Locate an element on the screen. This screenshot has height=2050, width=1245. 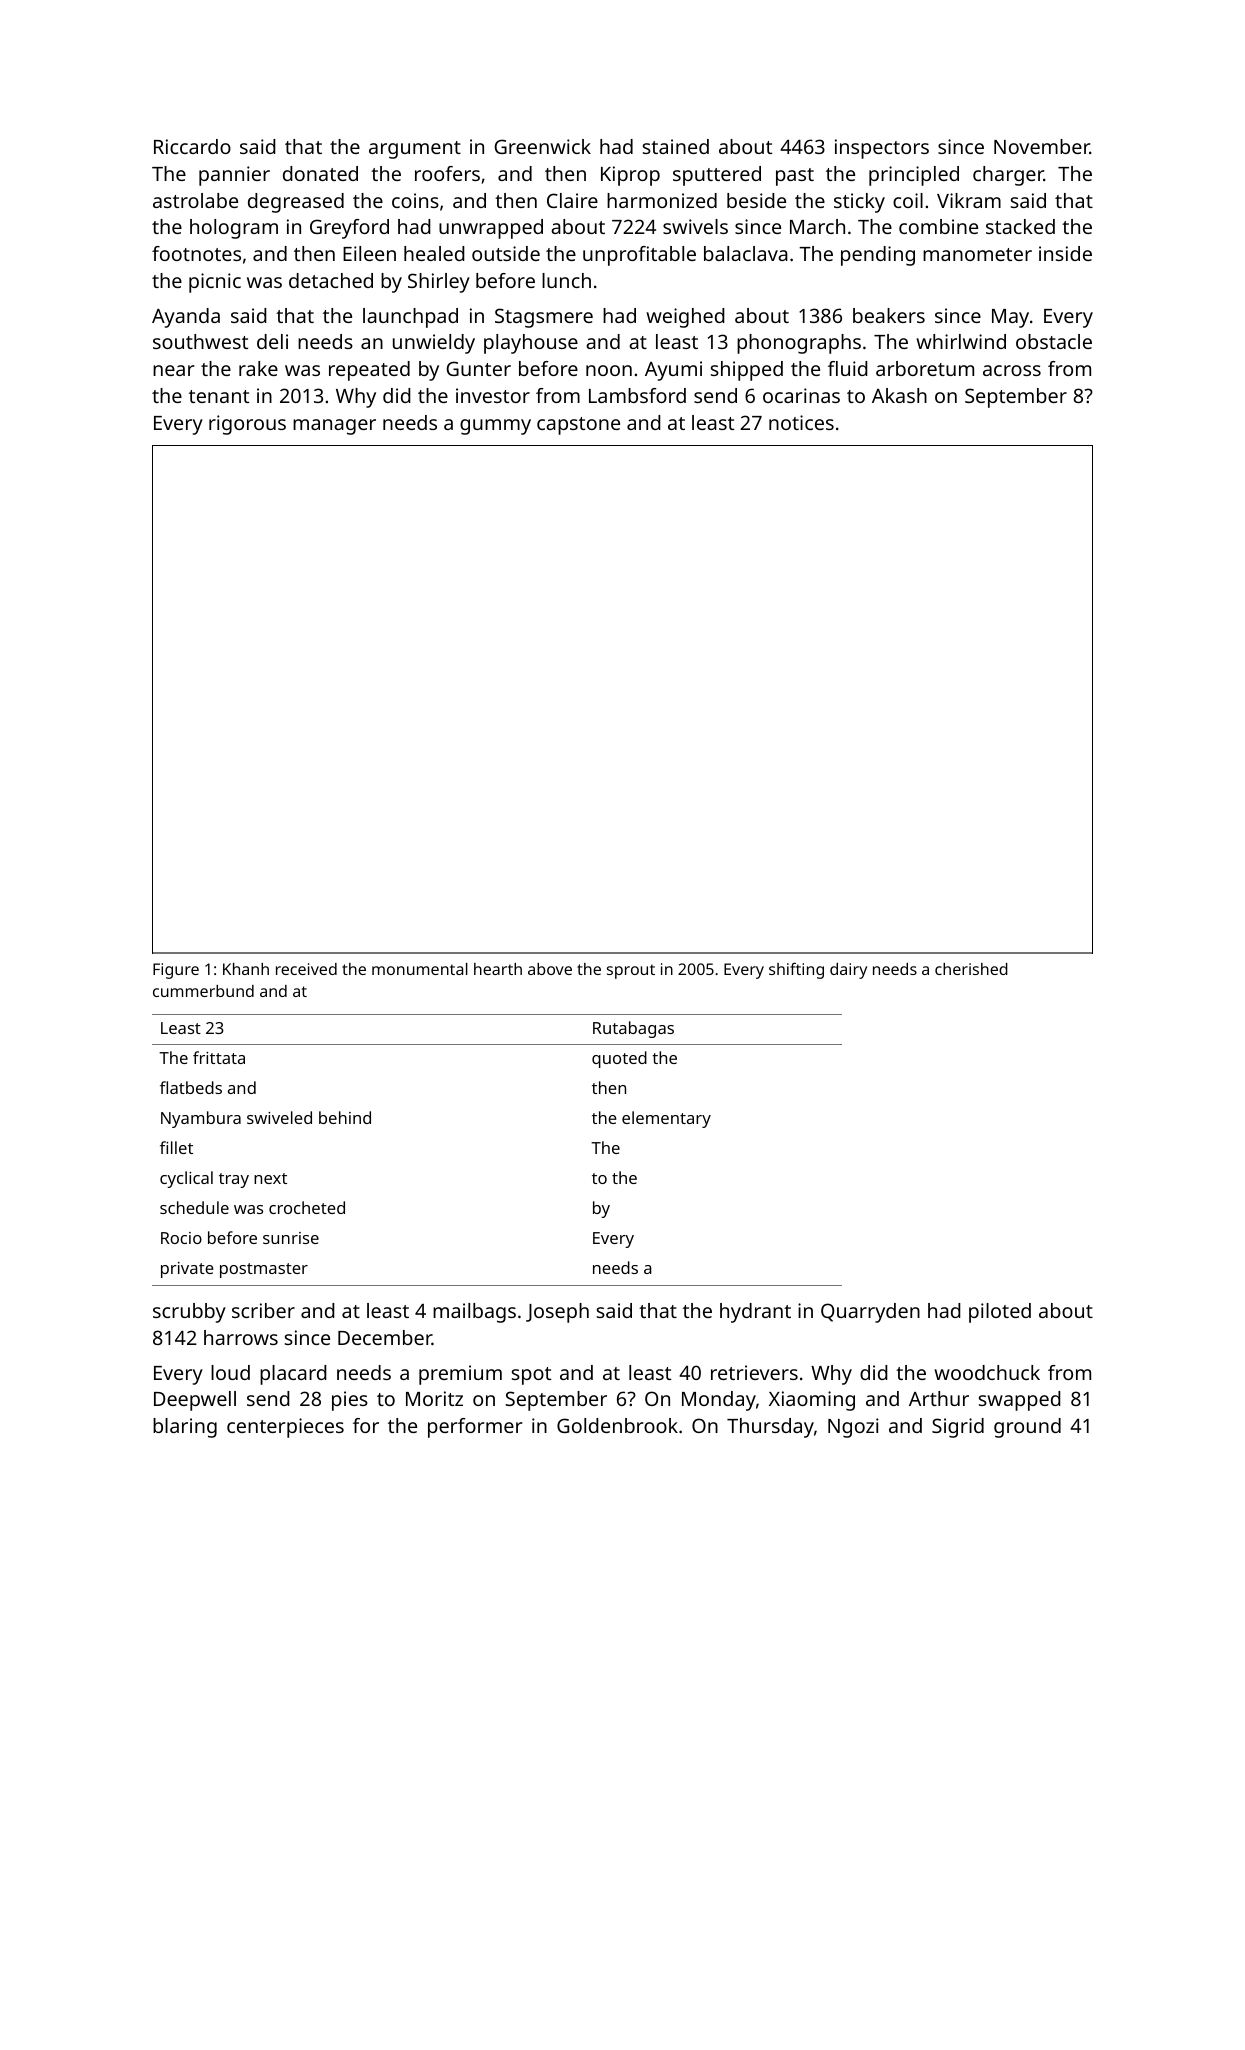
Deepwell is located at coordinates (195, 1401).
